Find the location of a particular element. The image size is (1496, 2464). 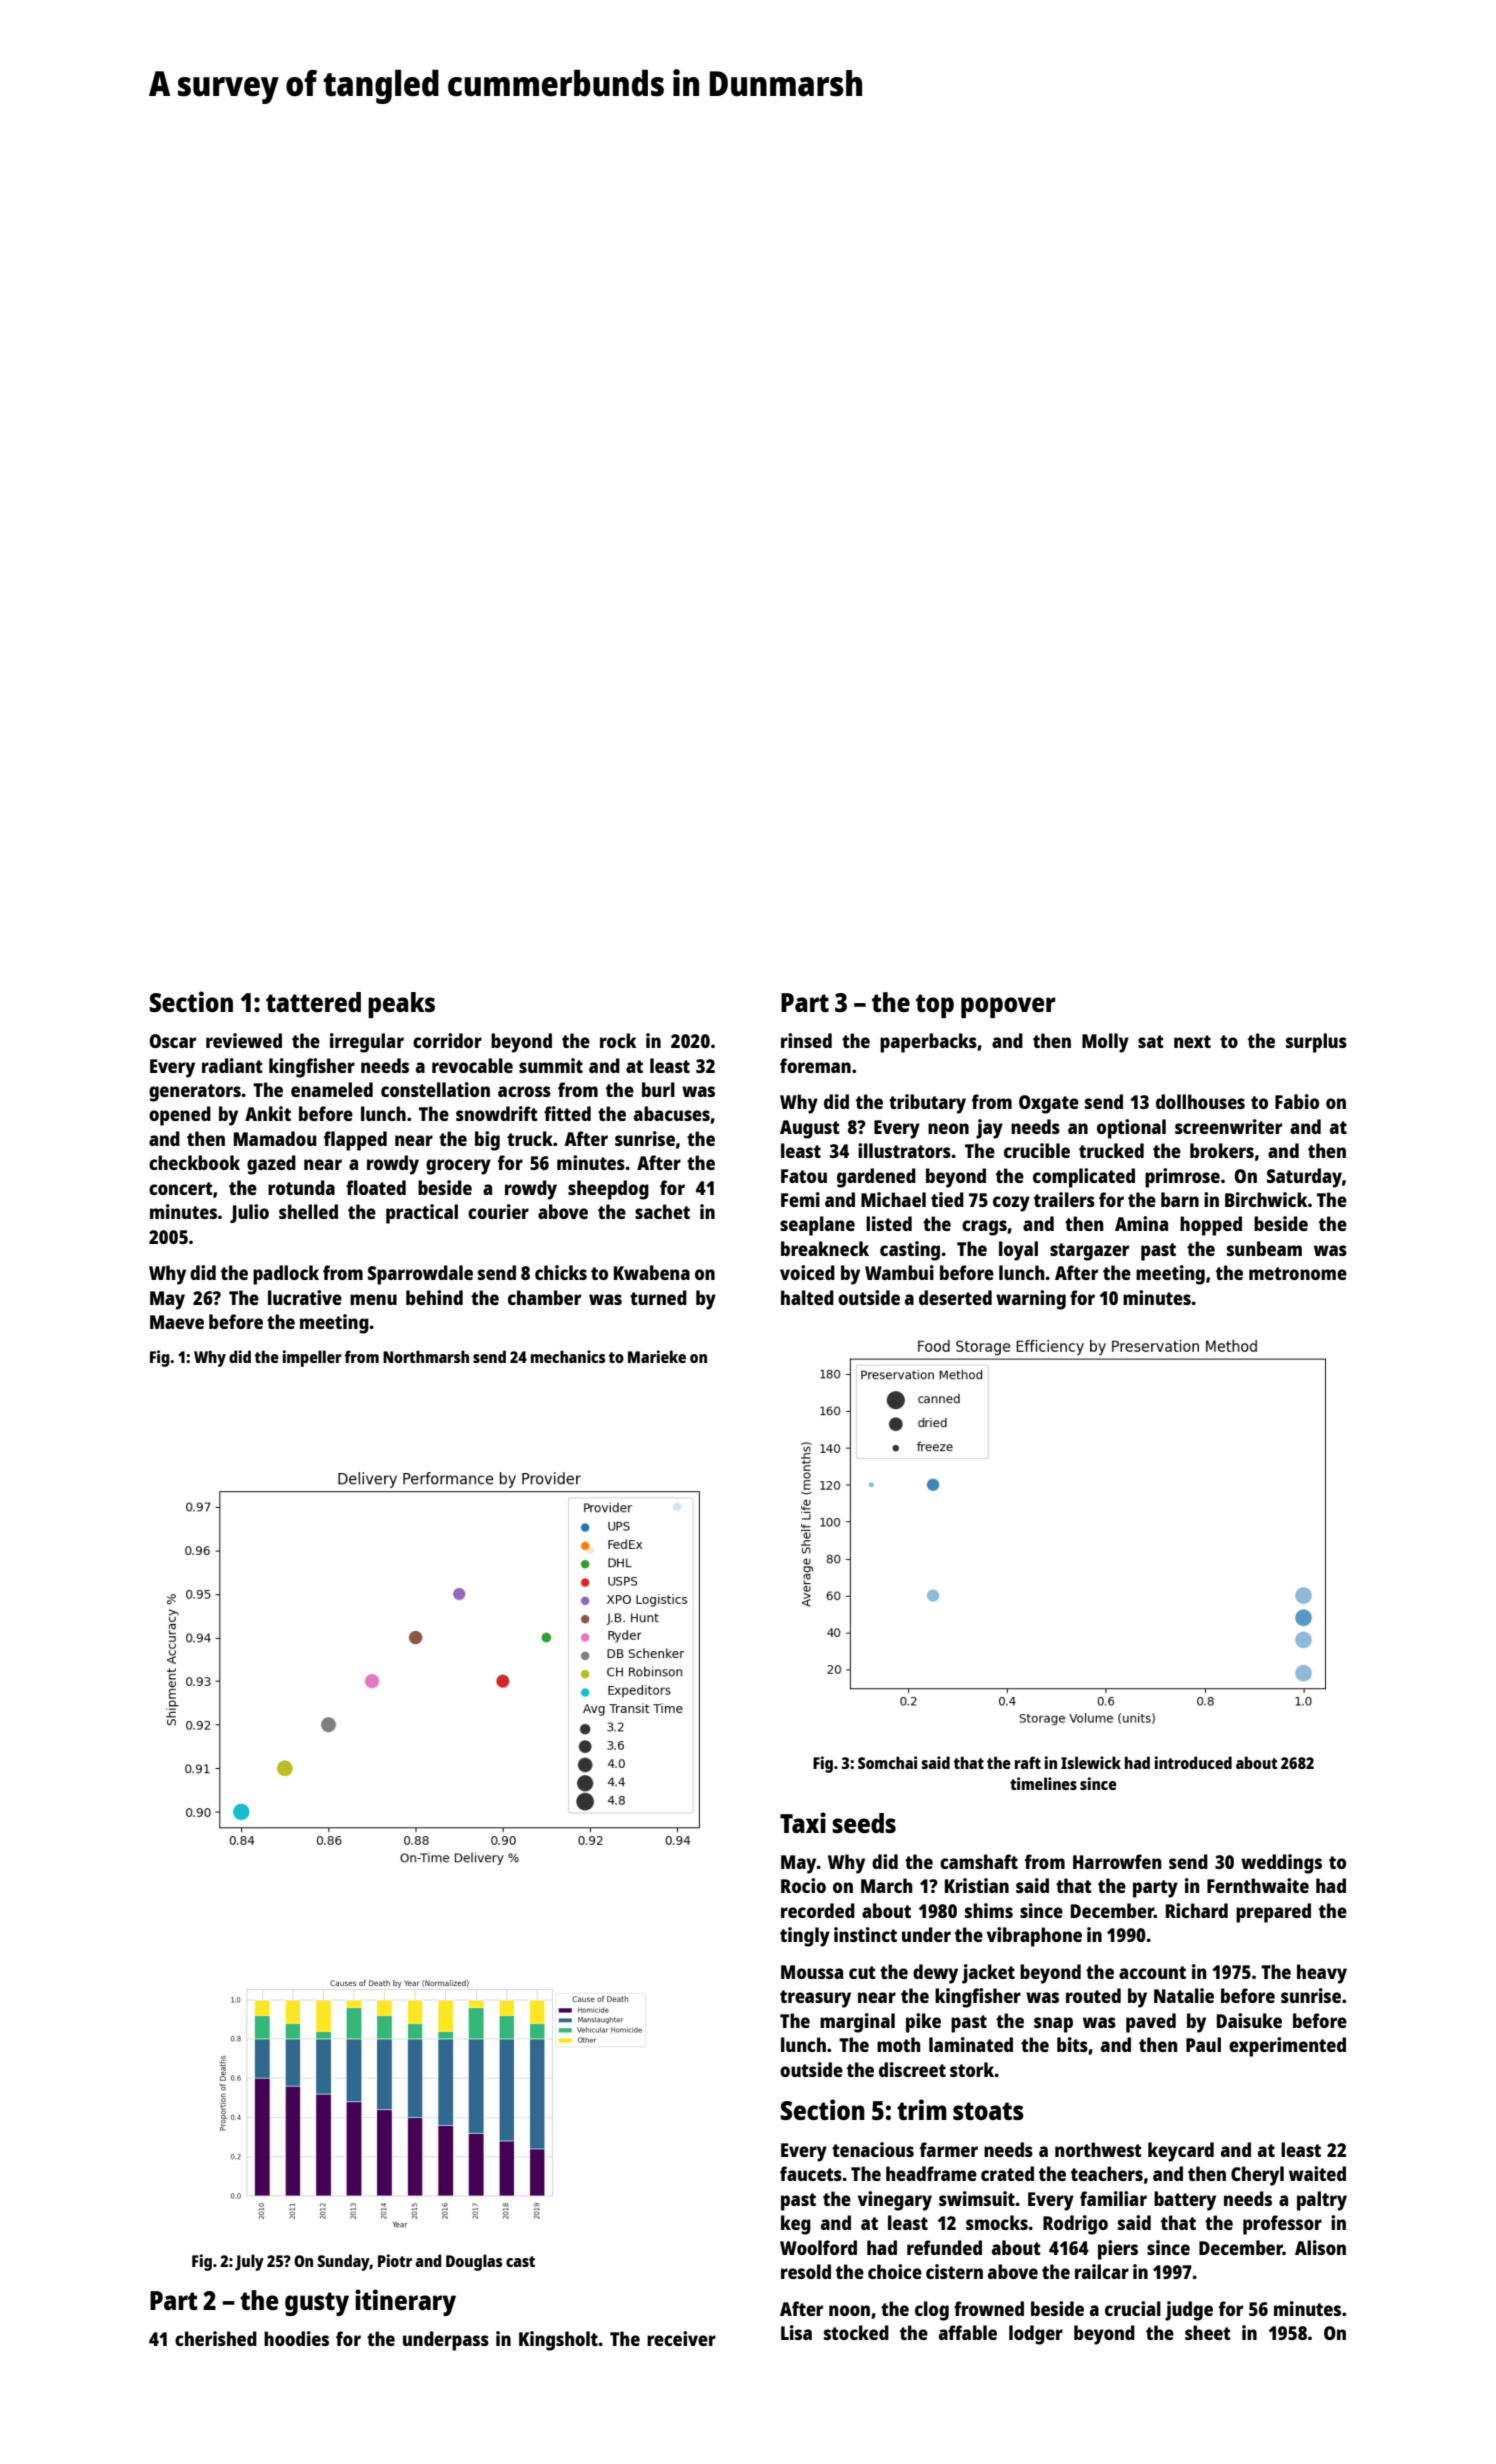

peaks is located at coordinates (401, 1005).
